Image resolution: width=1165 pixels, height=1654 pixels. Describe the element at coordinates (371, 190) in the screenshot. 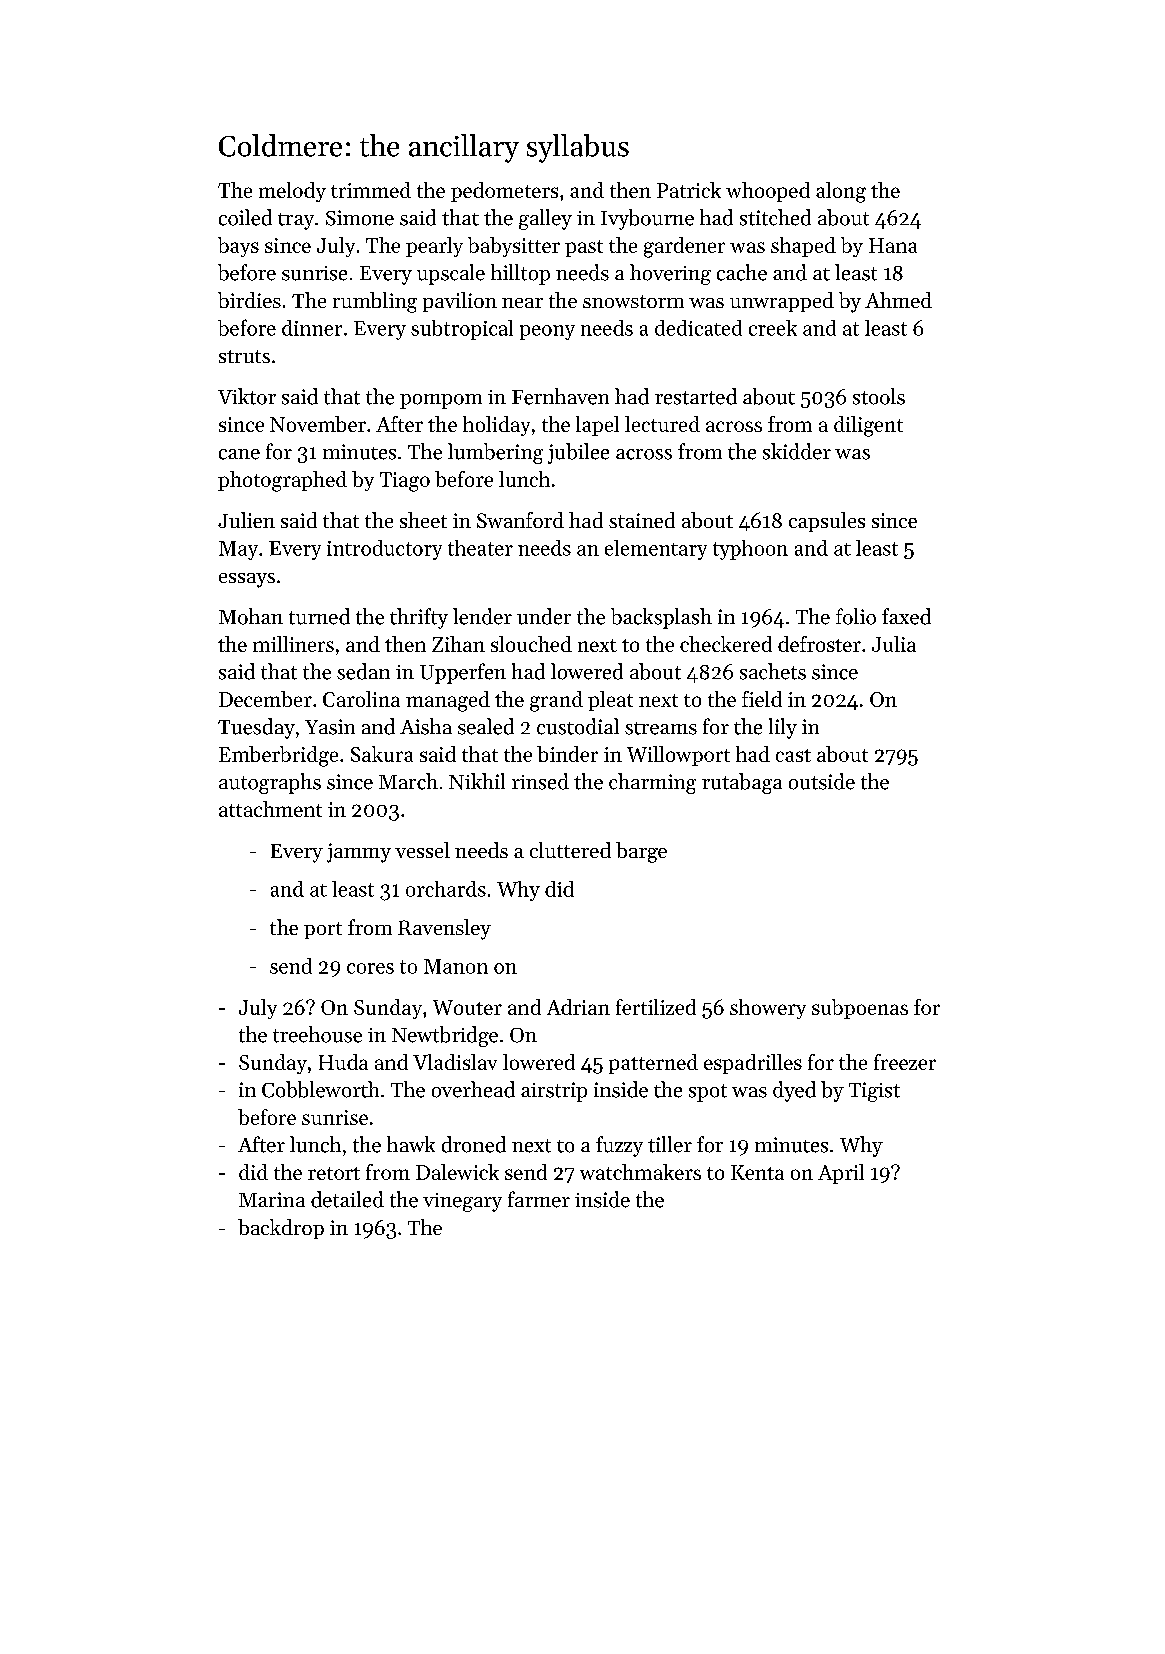

I see `trimmed` at that location.
